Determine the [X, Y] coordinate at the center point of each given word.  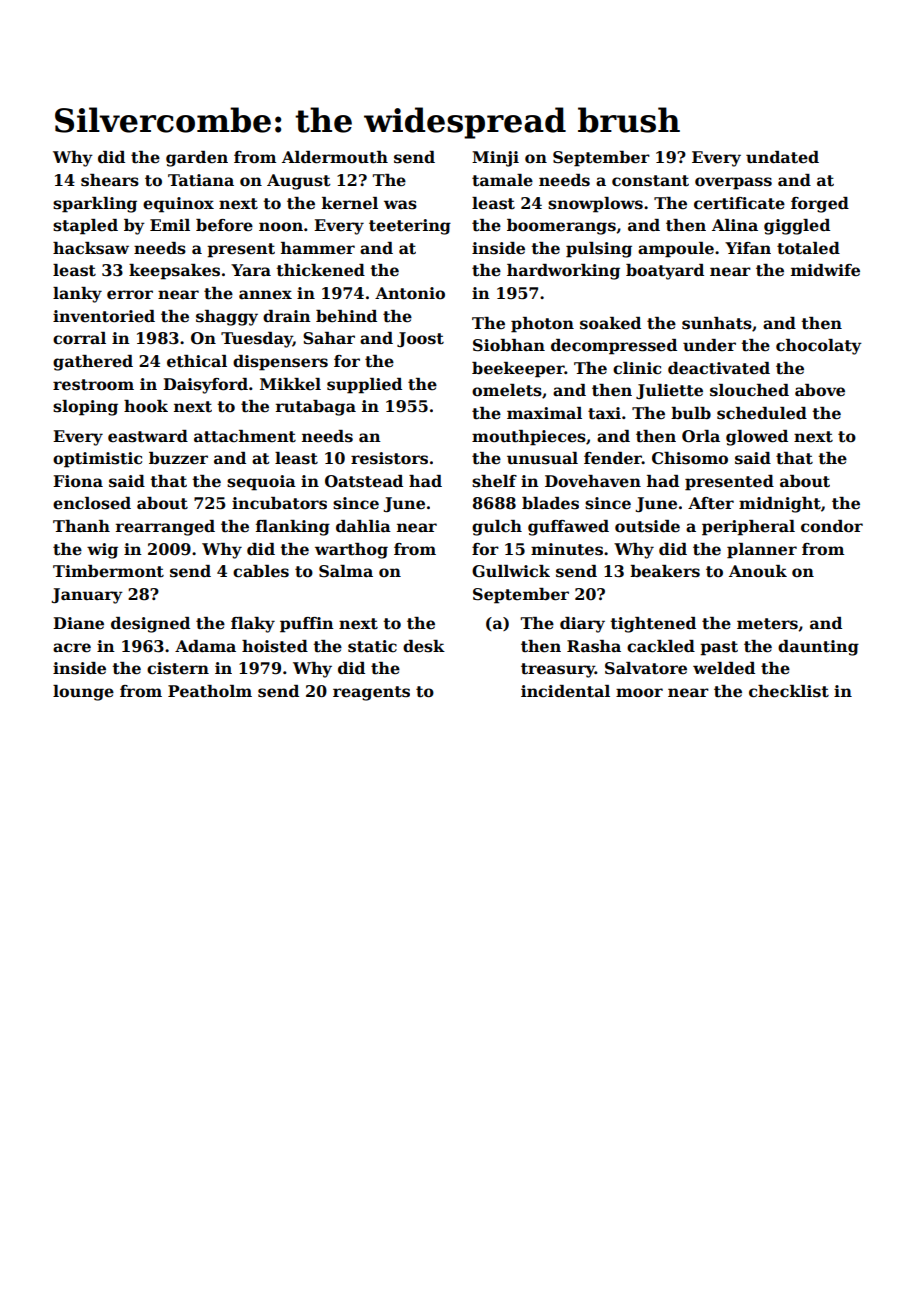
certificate [739, 203]
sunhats [717, 323]
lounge [83, 693]
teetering [410, 227]
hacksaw [91, 248]
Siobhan [509, 345]
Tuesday [257, 340]
